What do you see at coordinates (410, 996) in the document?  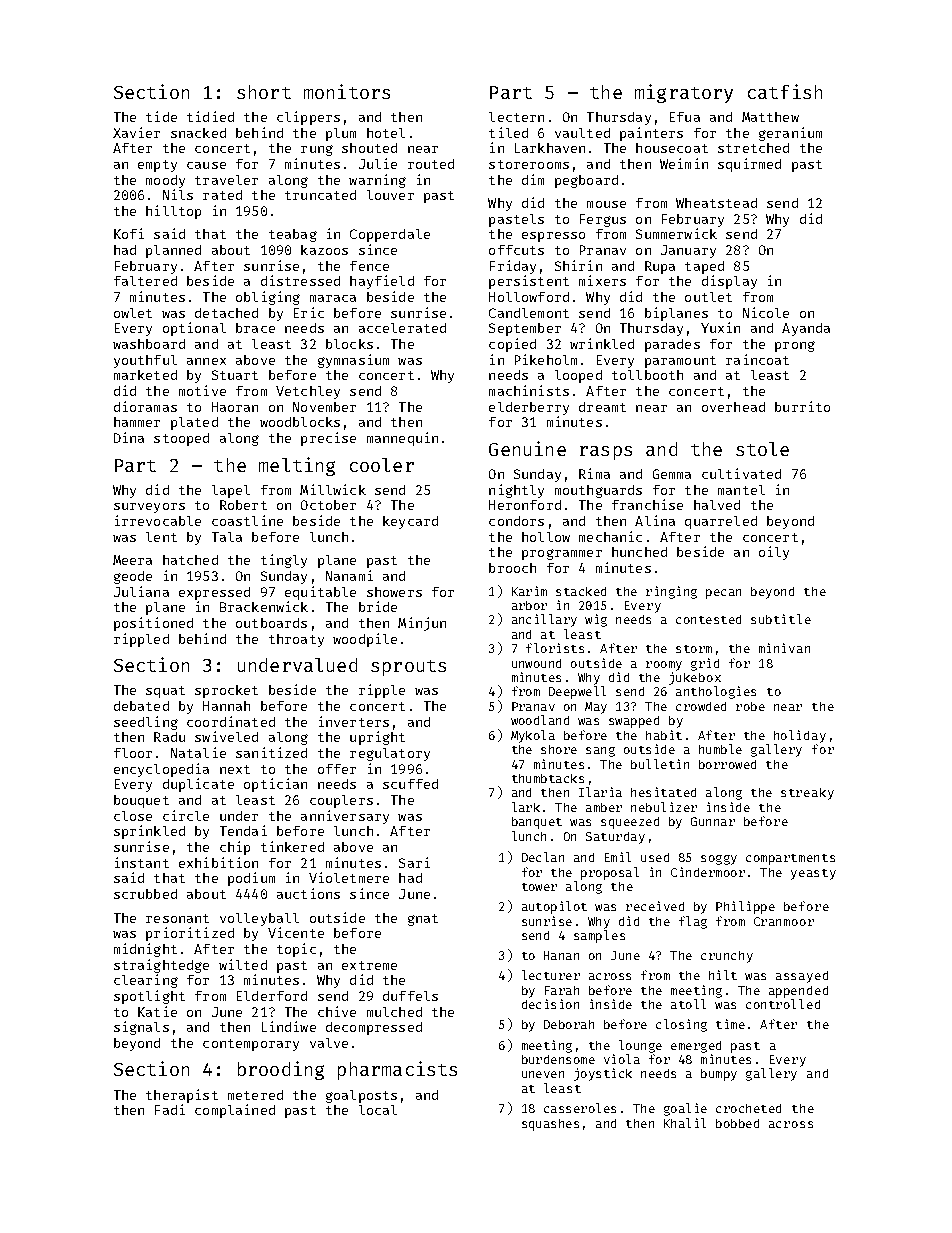 I see `duffels` at bounding box center [410, 996].
